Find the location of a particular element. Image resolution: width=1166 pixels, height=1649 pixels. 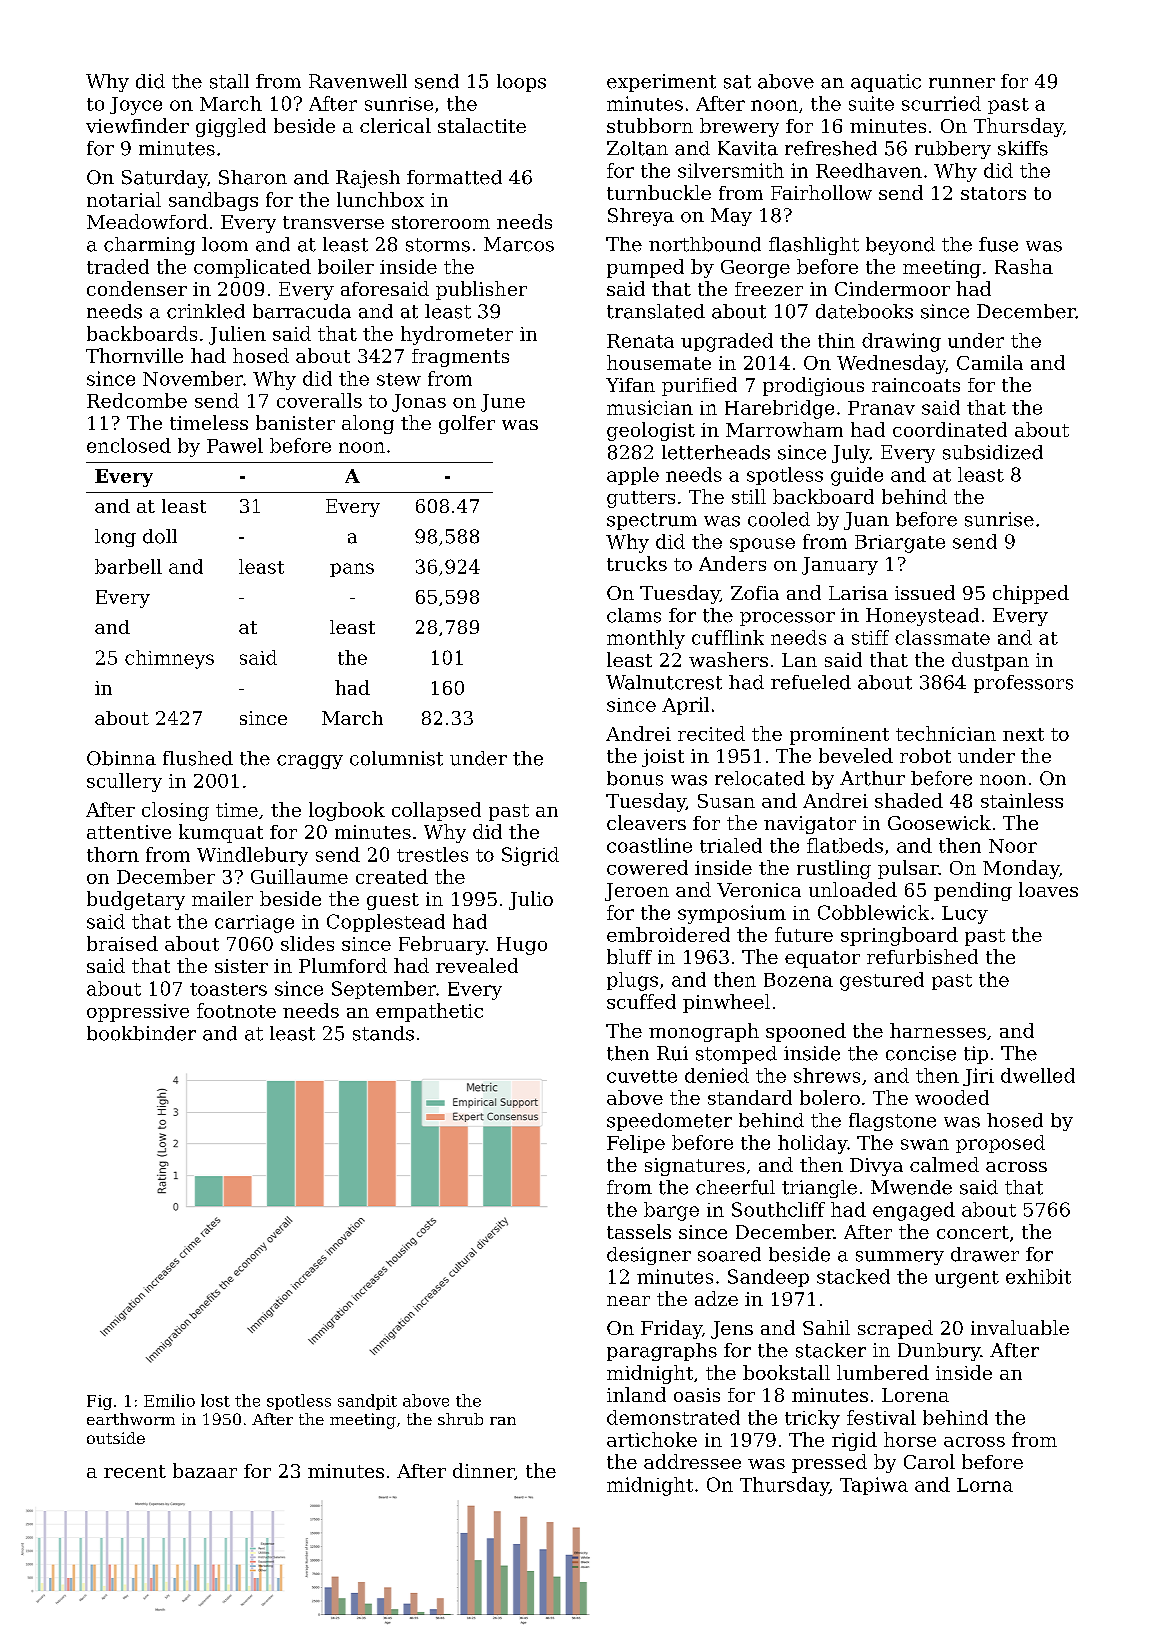

flagstone is located at coordinates (892, 1122).
